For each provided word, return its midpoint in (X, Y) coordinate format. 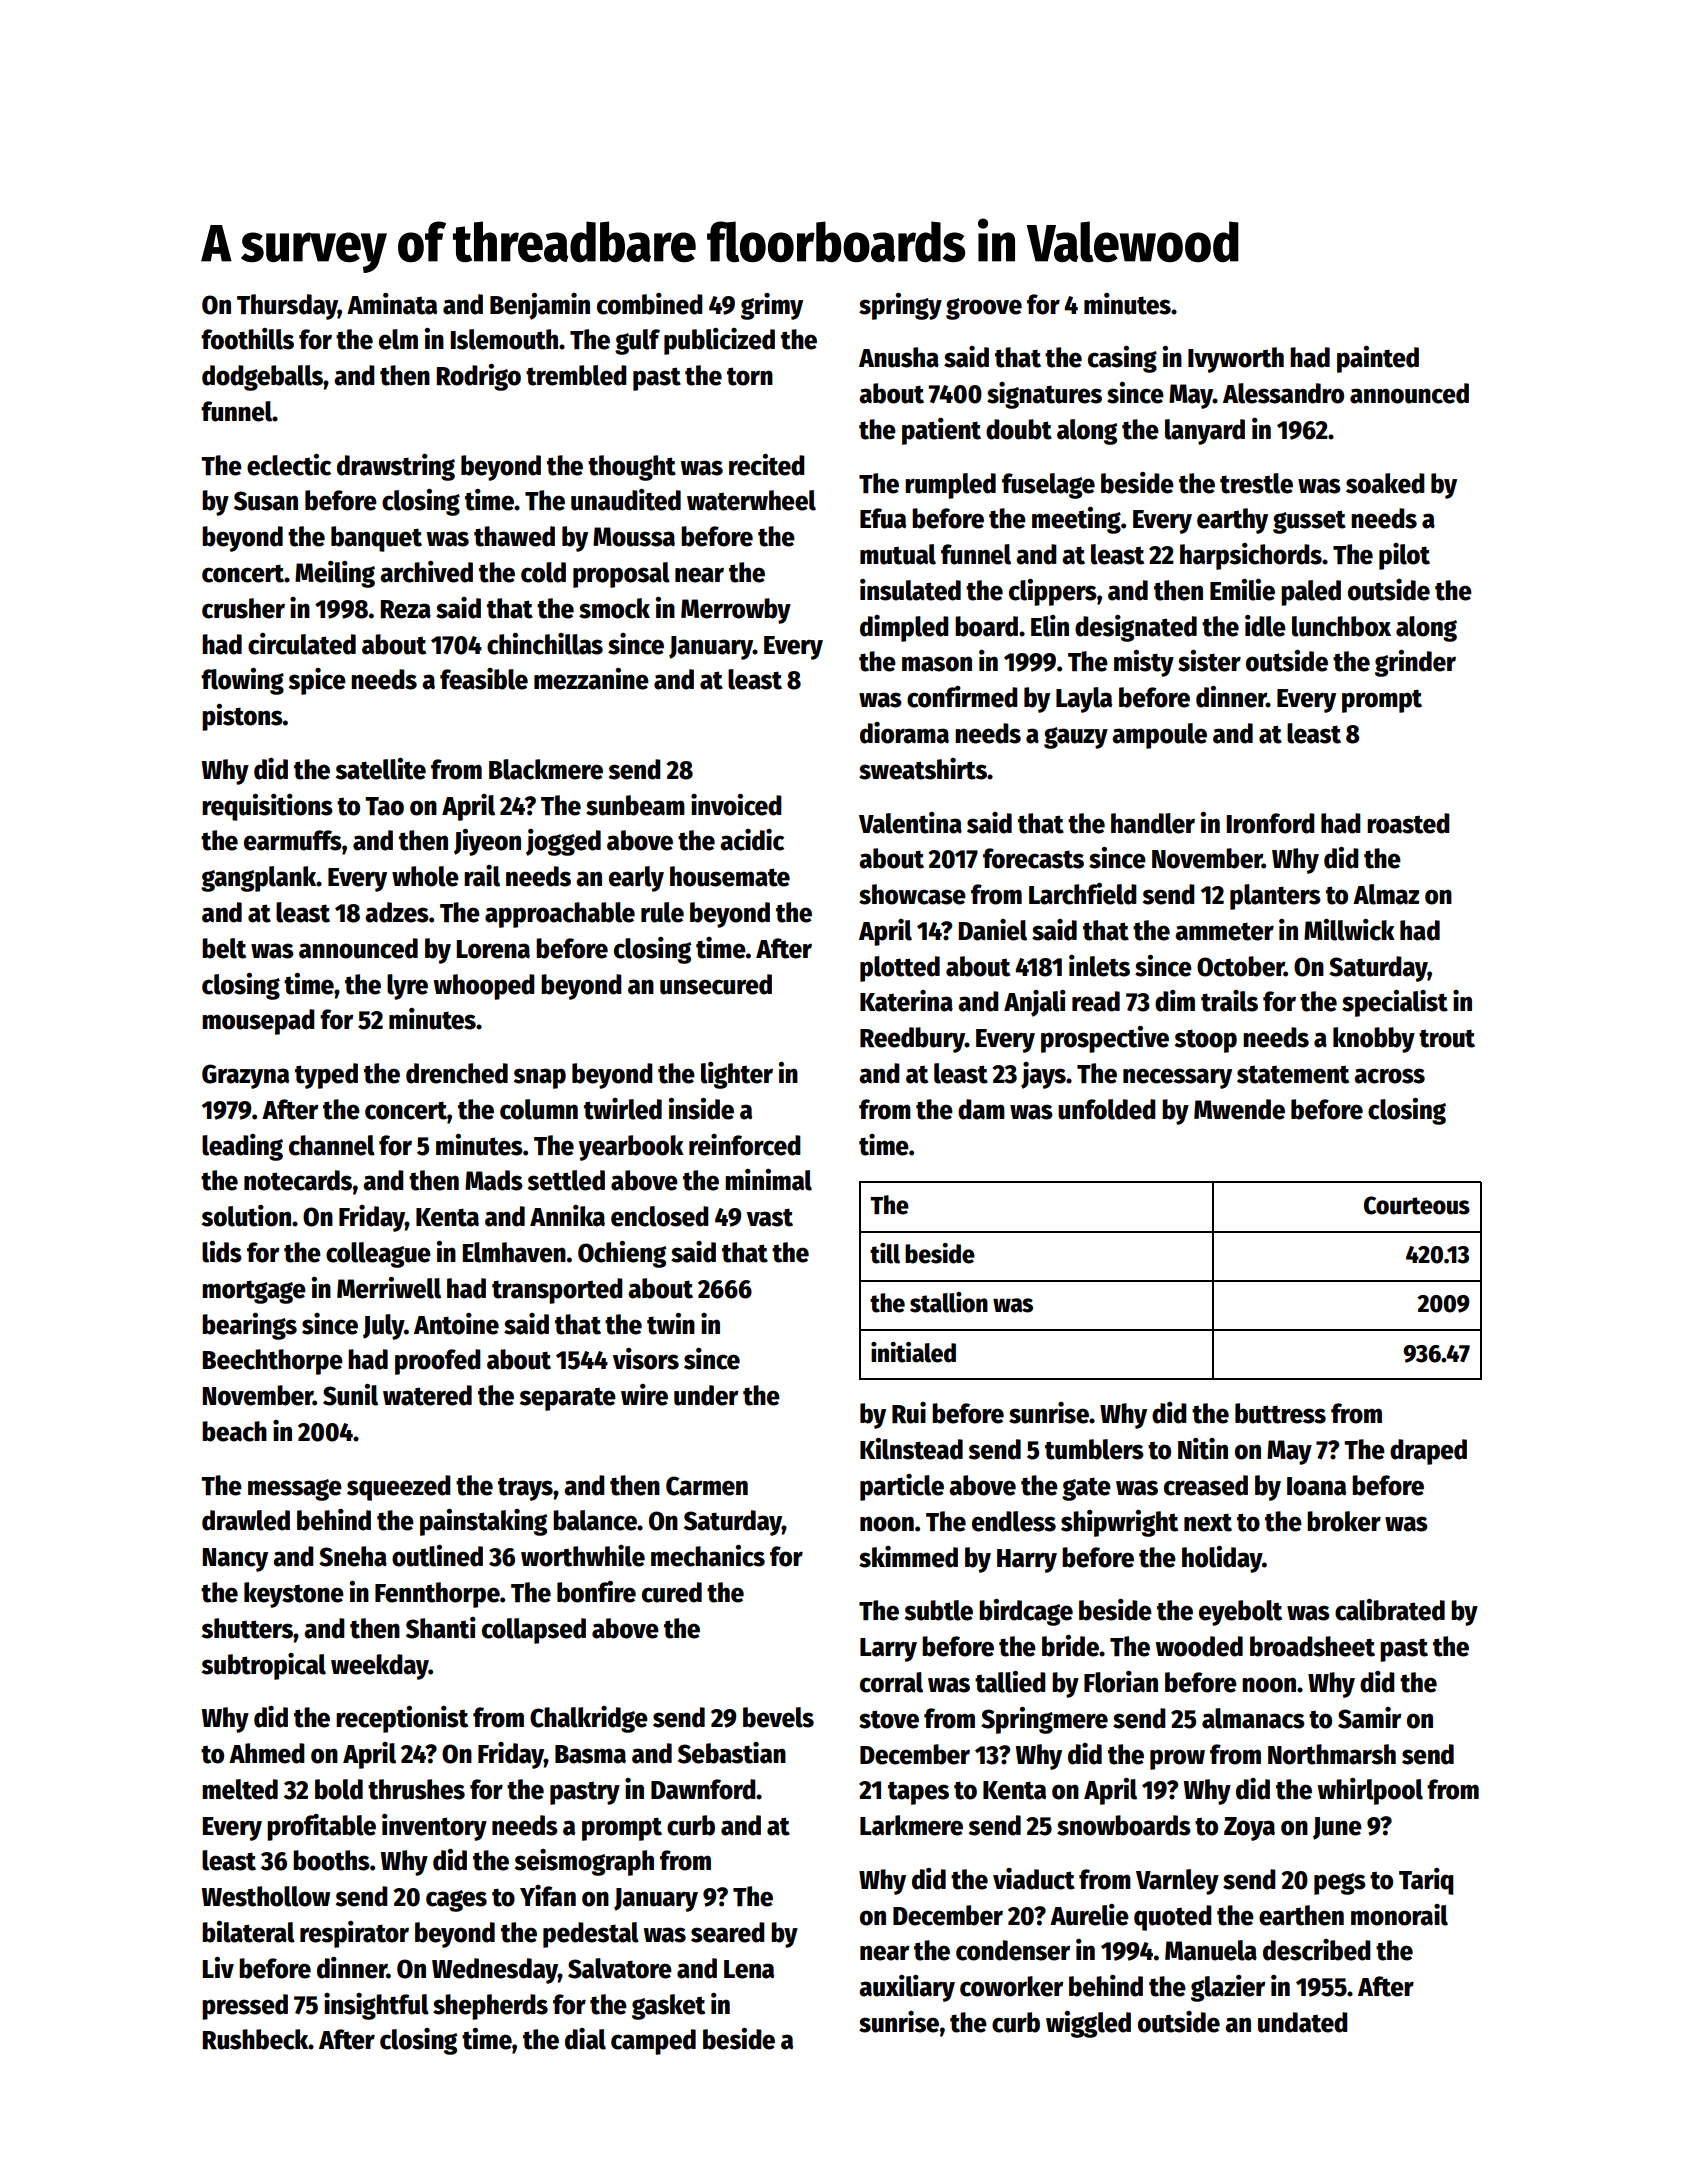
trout (1447, 1038)
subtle (939, 1610)
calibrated (1390, 1610)
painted (1378, 359)
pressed (245, 2007)
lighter (737, 1075)
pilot (1404, 556)
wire (644, 1395)
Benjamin (540, 306)
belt (224, 948)
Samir (1369, 1718)
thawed (514, 536)
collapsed (534, 1631)
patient (941, 431)
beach (234, 1431)
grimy (772, 306)
